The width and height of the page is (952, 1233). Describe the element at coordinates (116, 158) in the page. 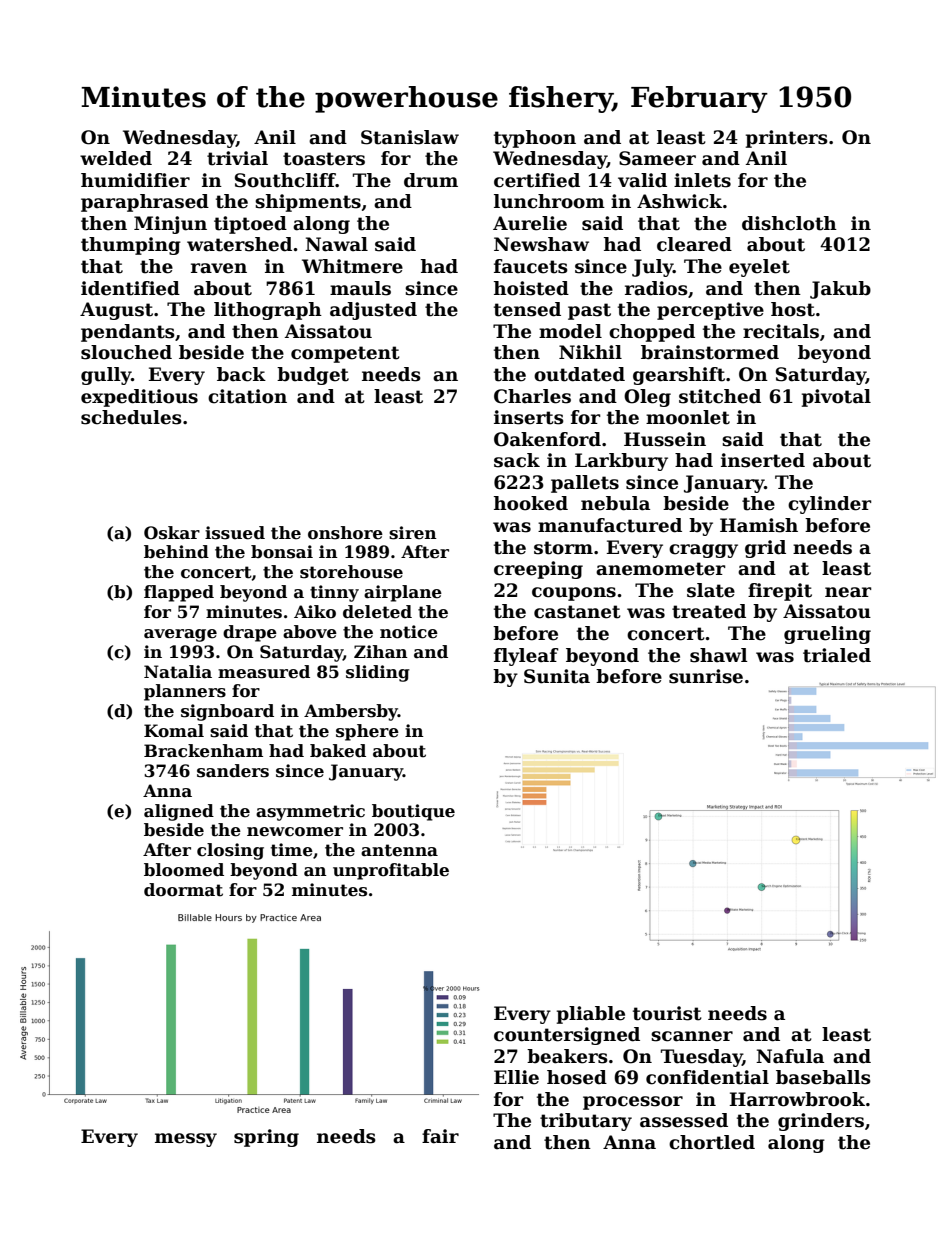

I see `welded` at that location.
